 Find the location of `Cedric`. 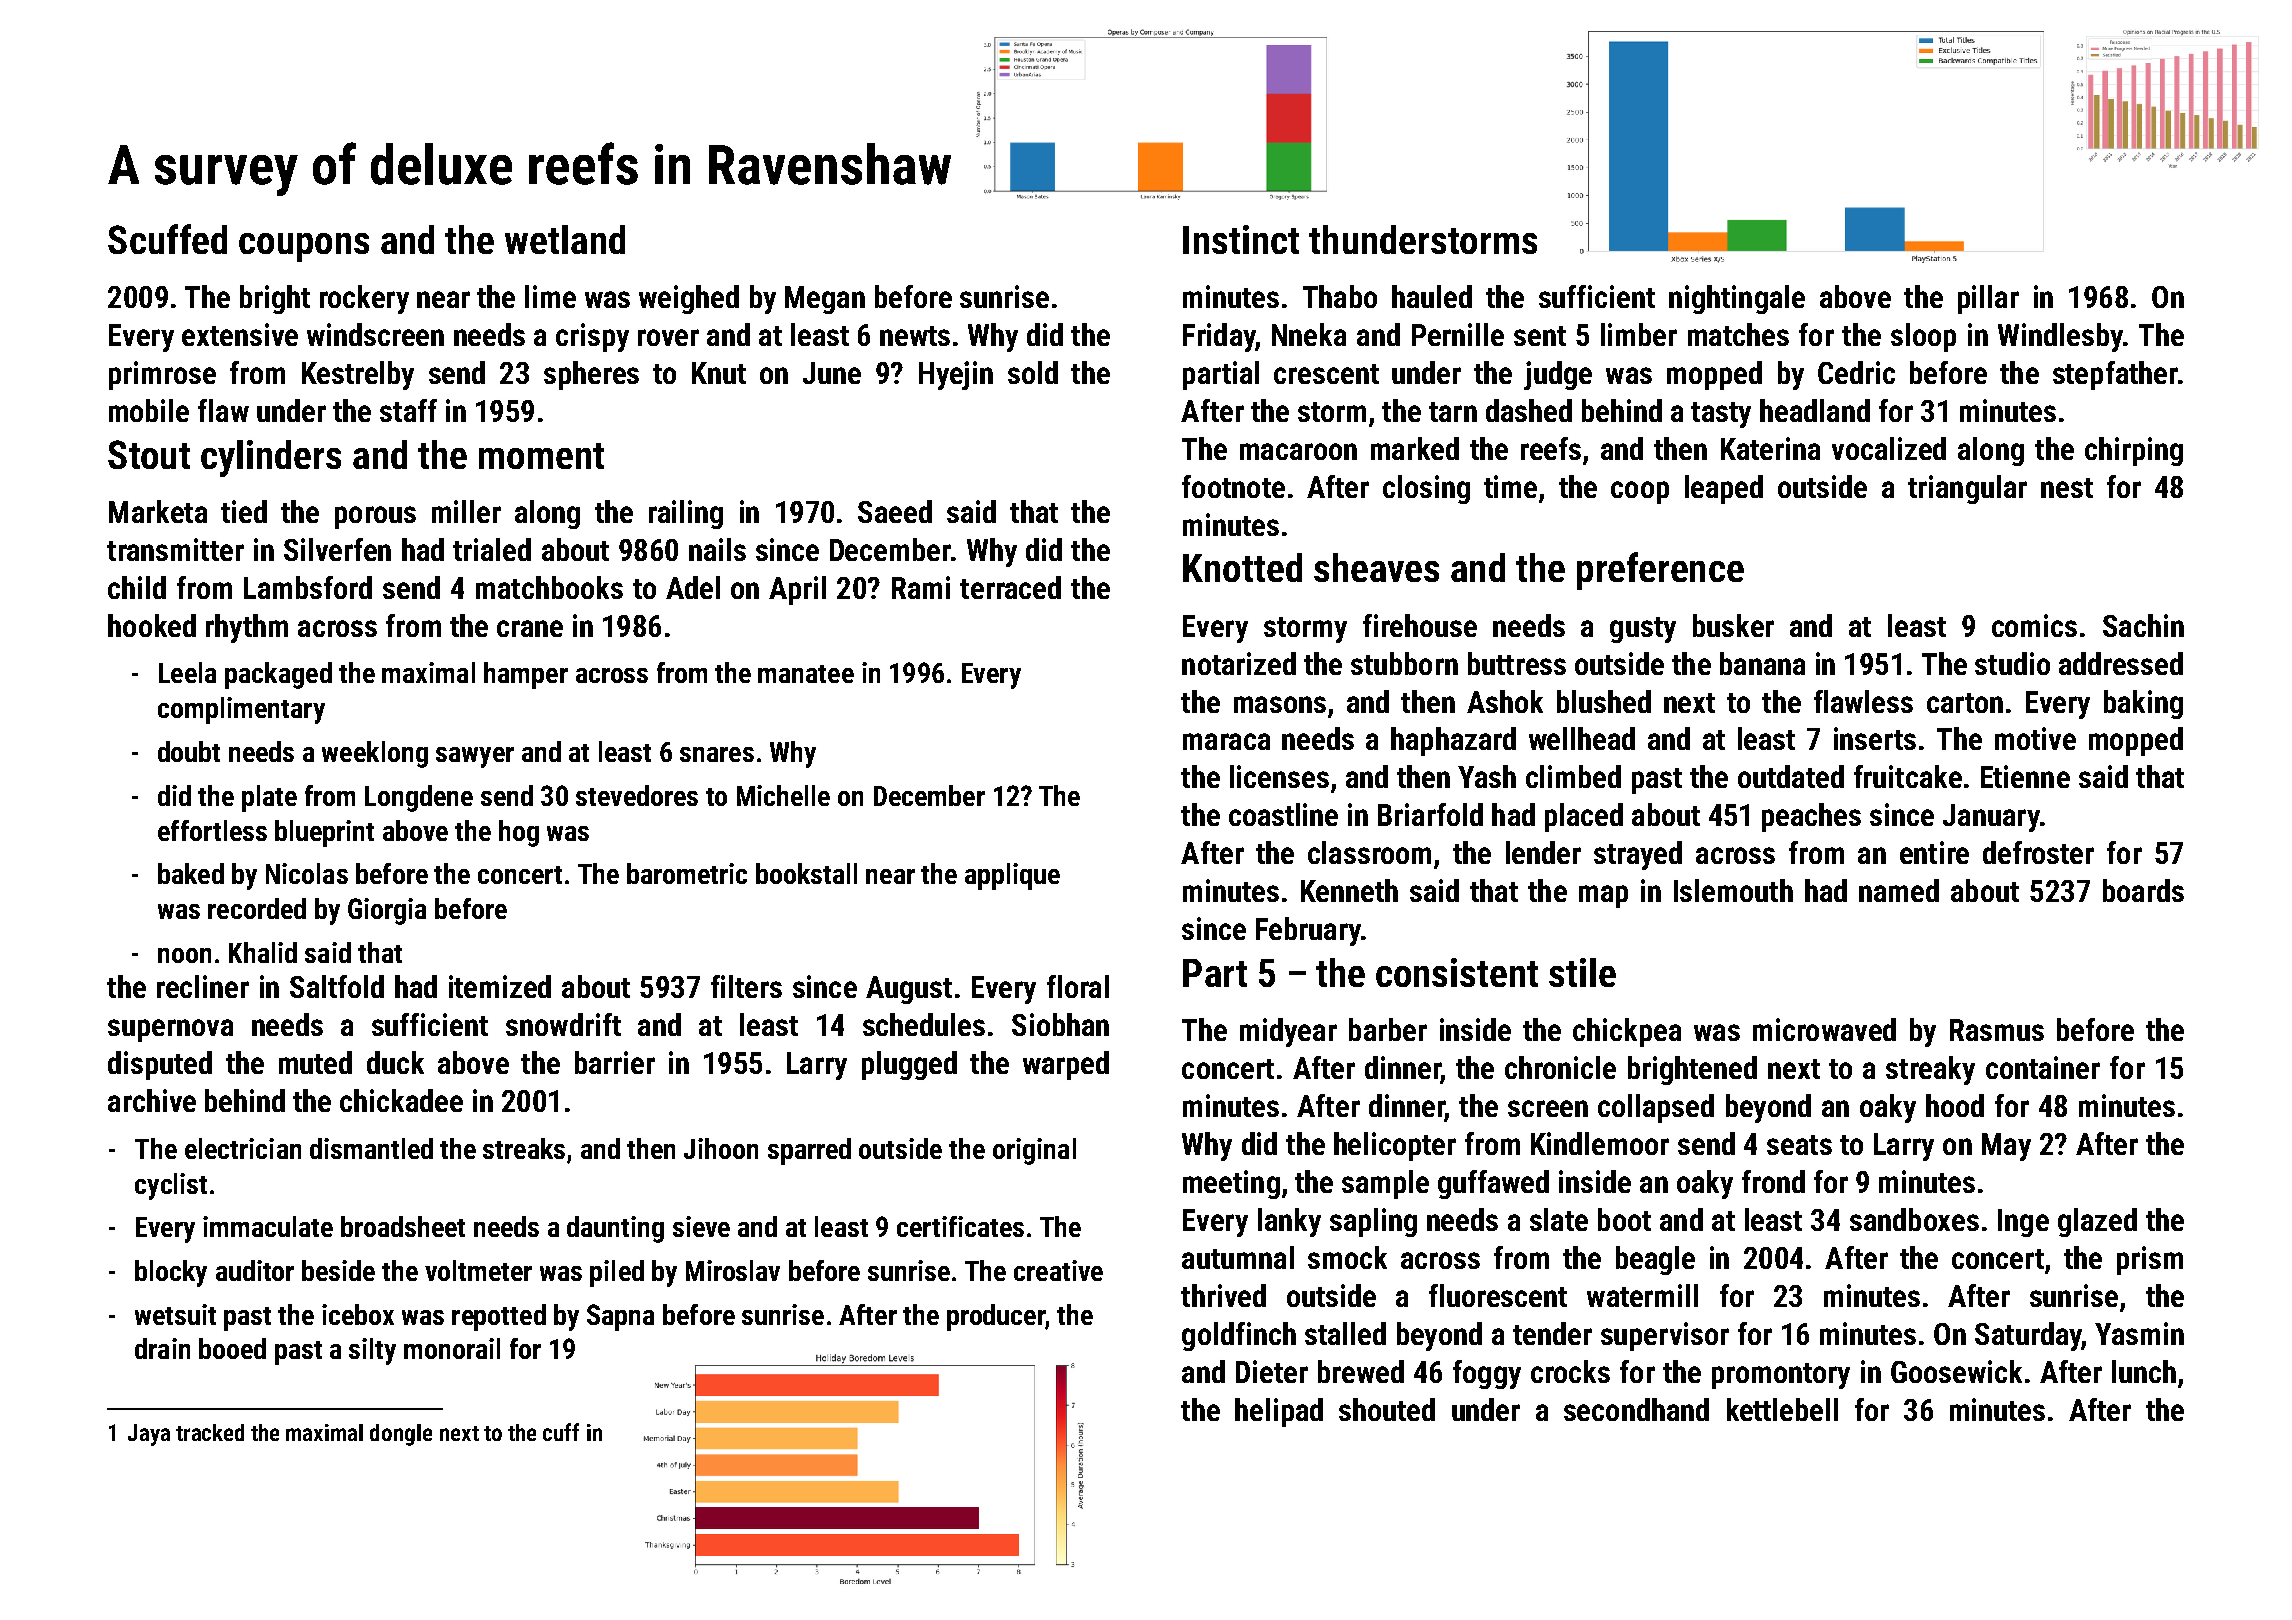

Cedric is located at coordinates (1856, 372).
